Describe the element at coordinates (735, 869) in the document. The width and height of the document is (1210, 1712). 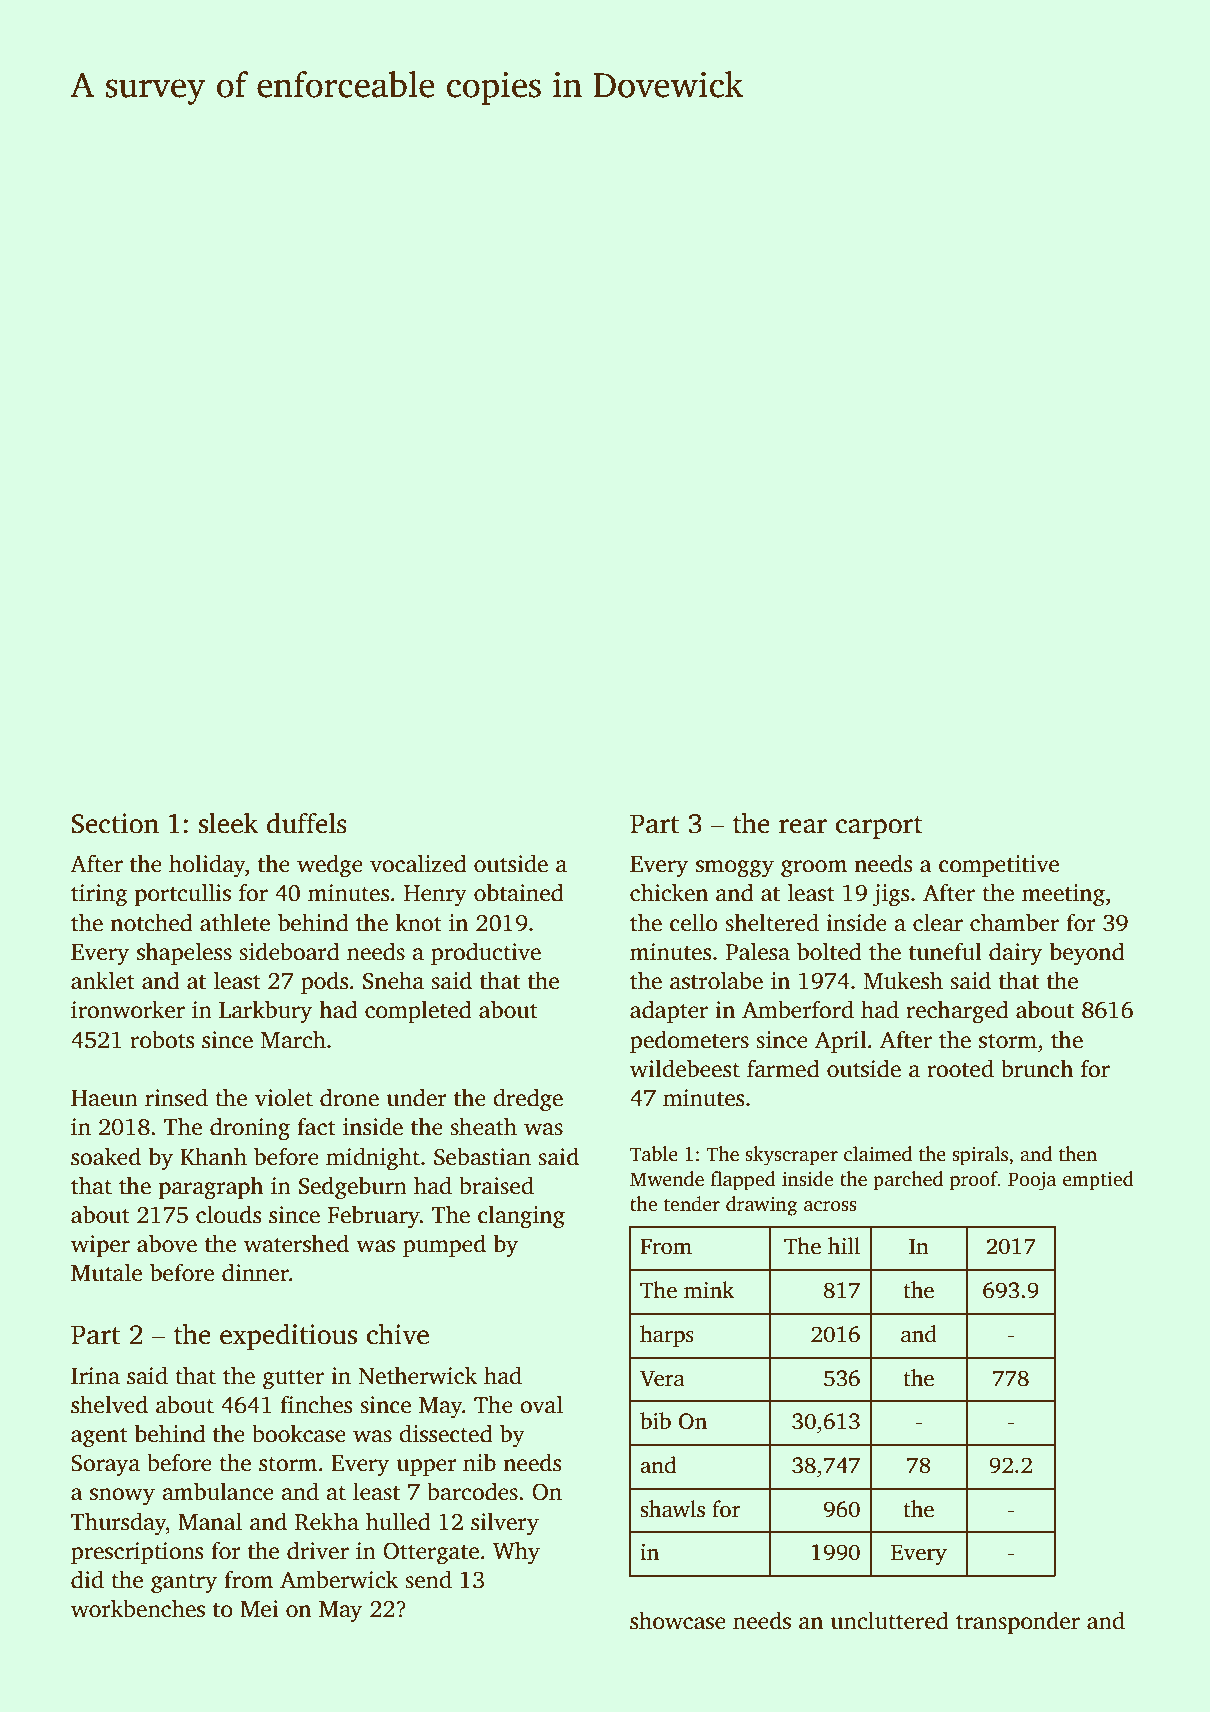
I see `smoggy` at that location.
